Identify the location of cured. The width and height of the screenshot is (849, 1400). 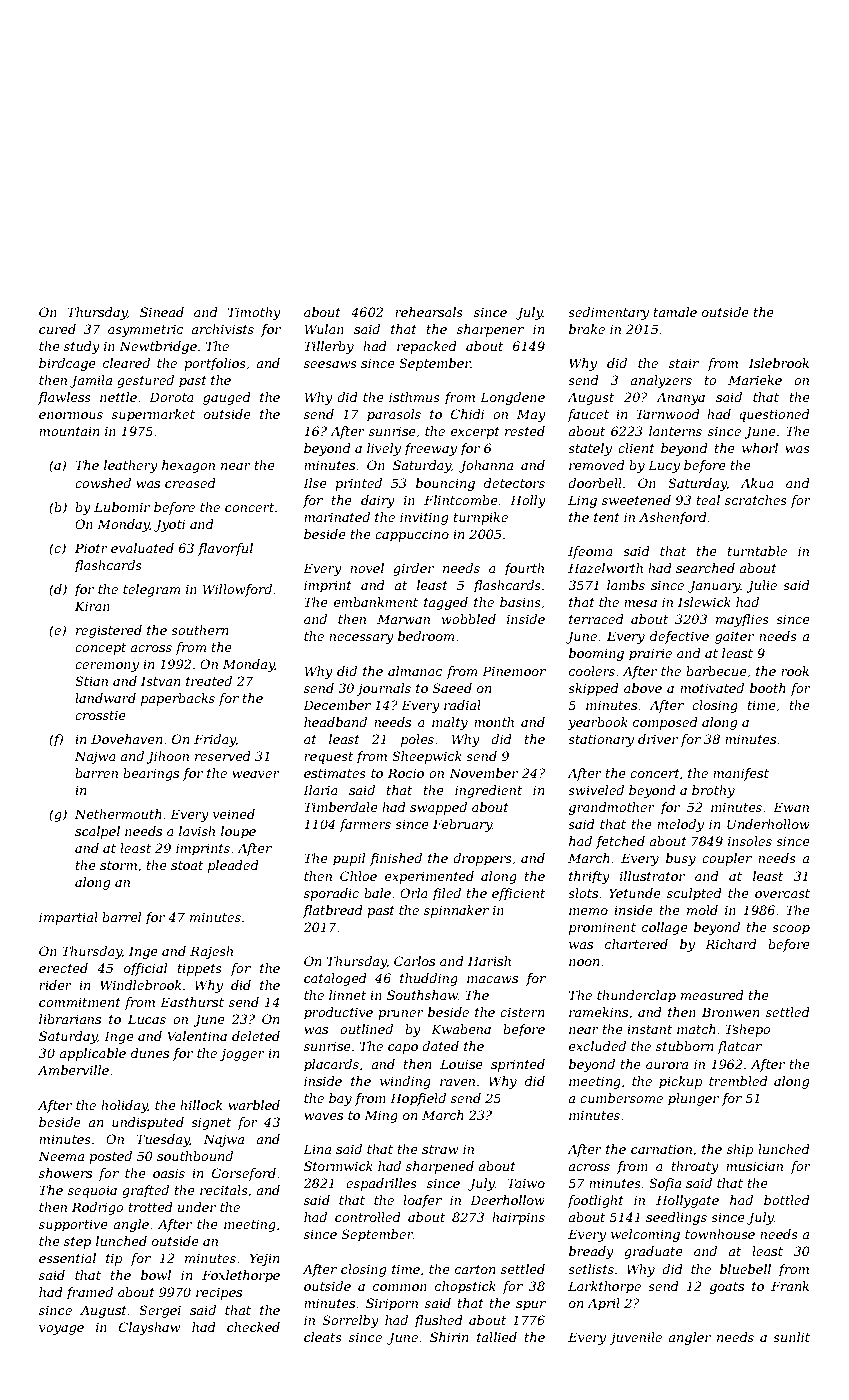
(57, 329).
